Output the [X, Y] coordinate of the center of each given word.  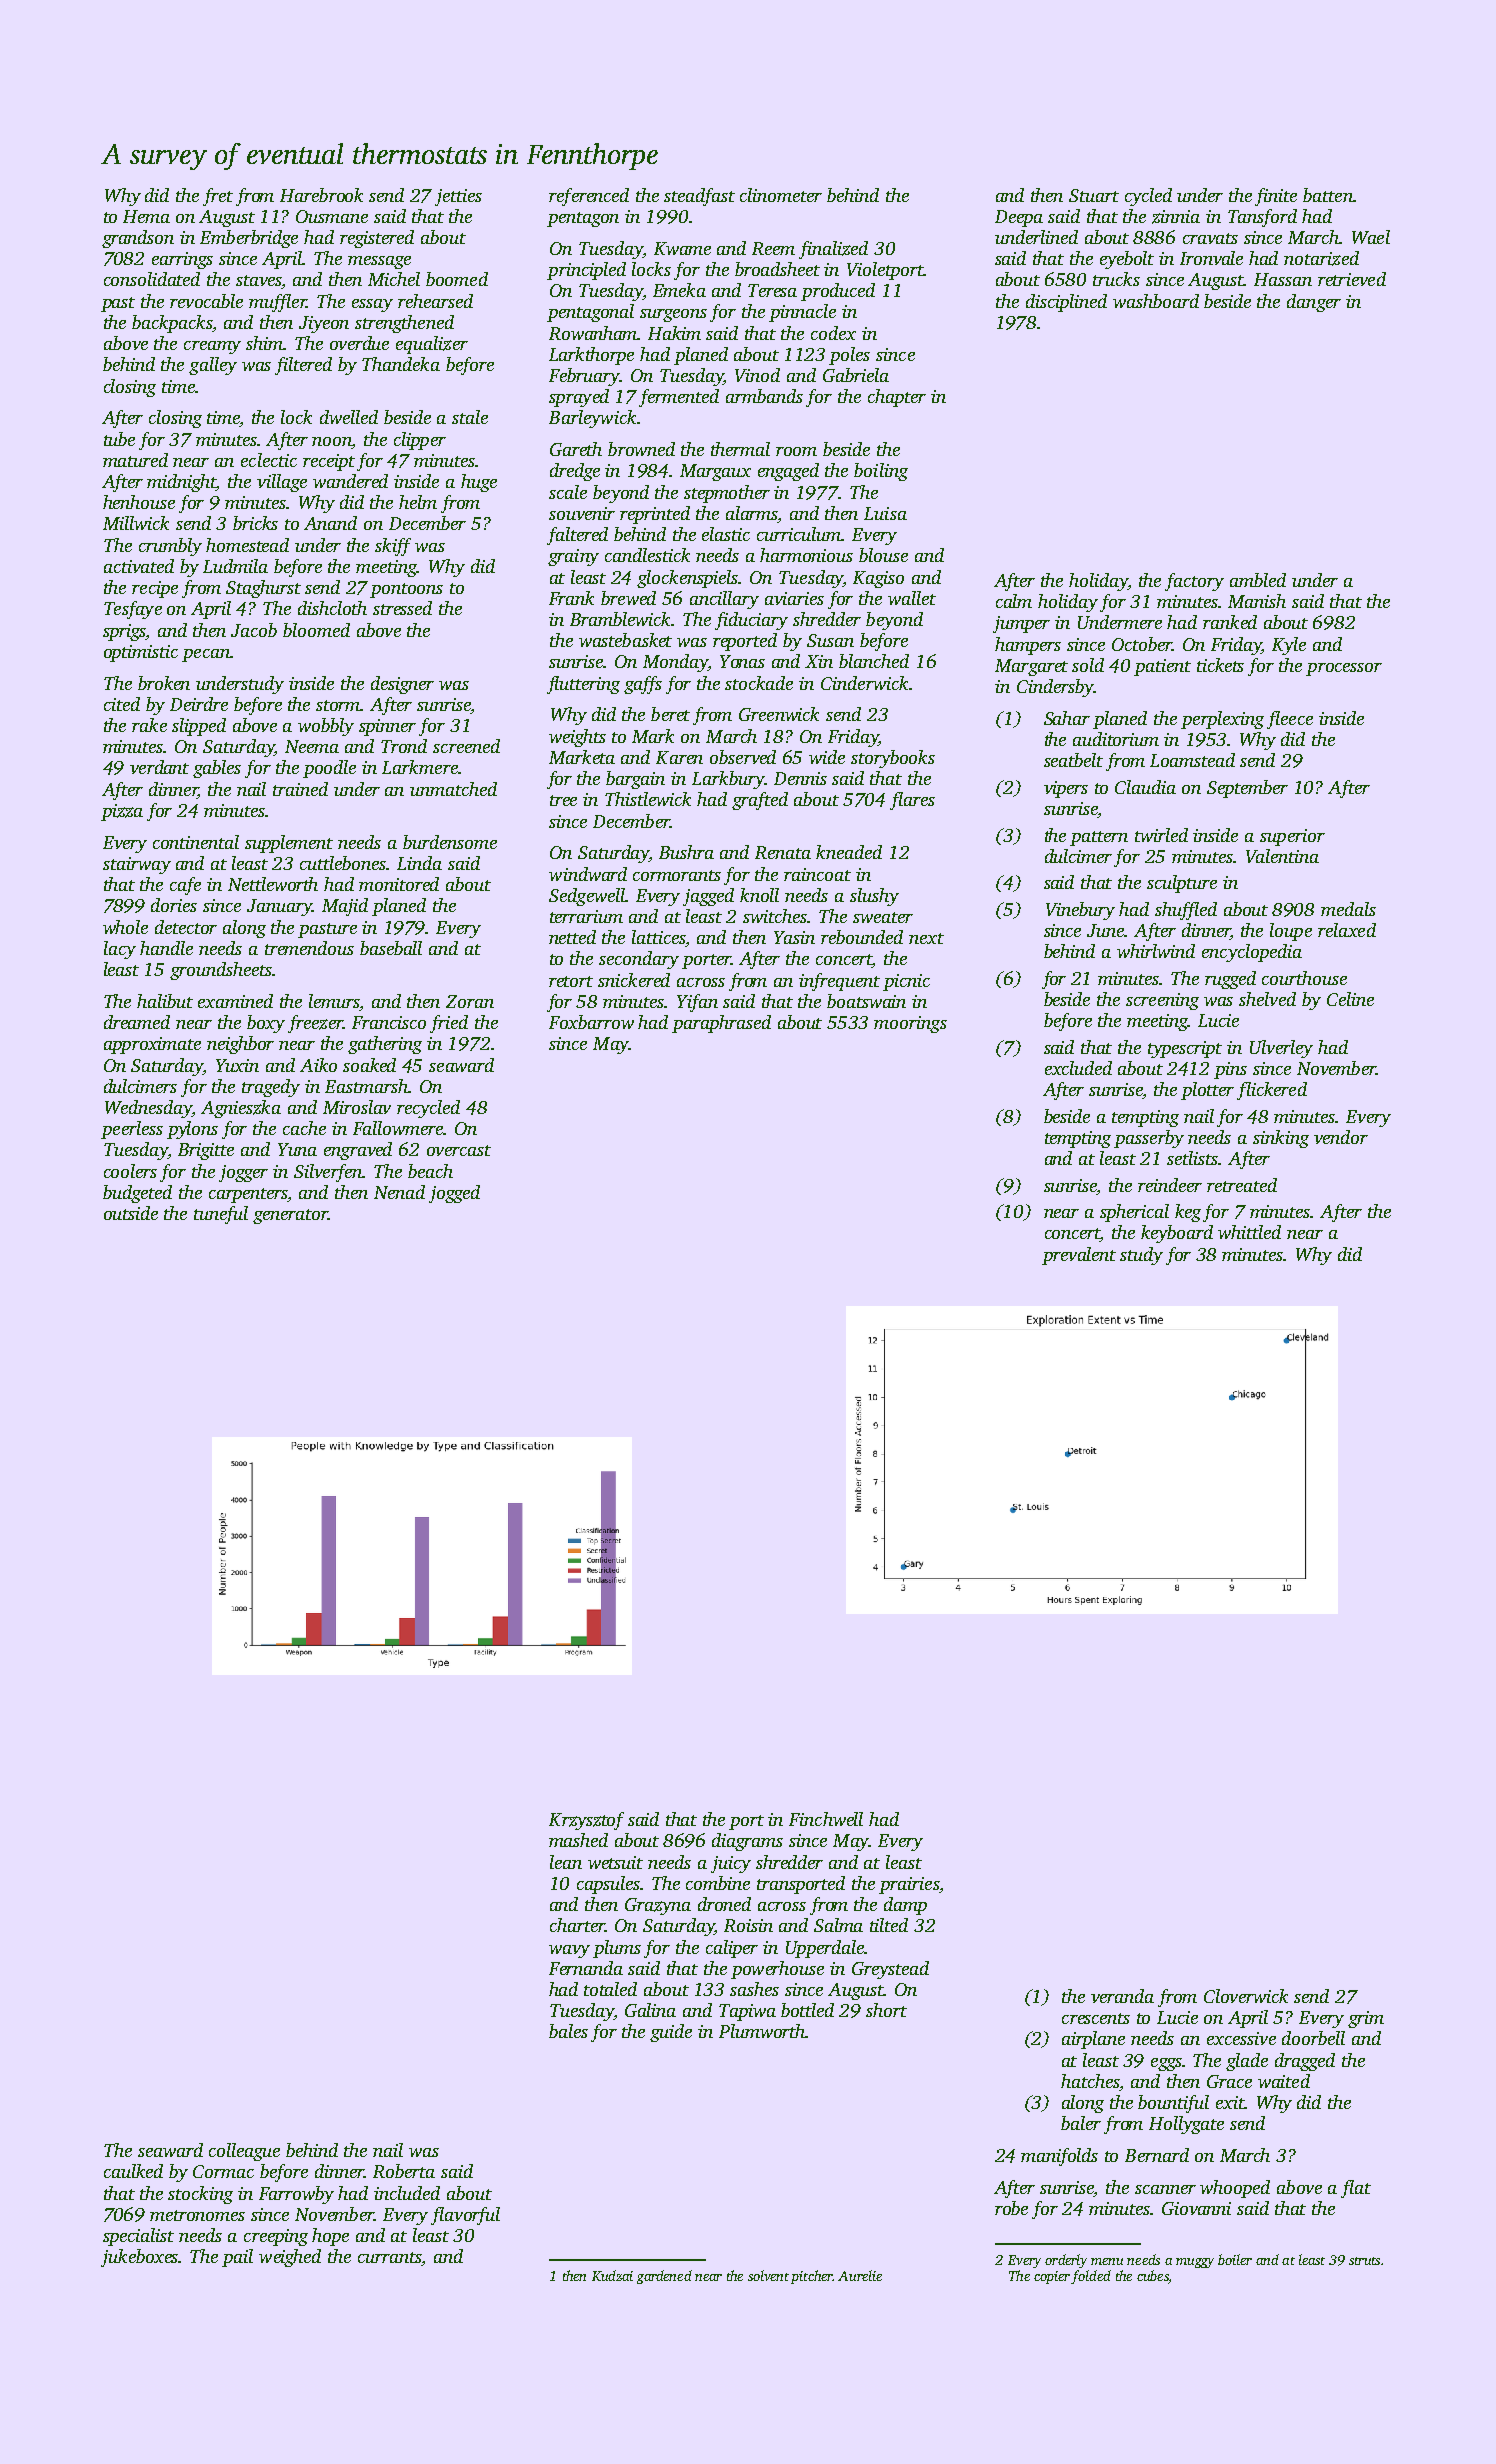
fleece [1290, 720]
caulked [133, 2171]
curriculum [799, 534]
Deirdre [199, 704]
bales [568, 2031]
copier [1052, 2277]
